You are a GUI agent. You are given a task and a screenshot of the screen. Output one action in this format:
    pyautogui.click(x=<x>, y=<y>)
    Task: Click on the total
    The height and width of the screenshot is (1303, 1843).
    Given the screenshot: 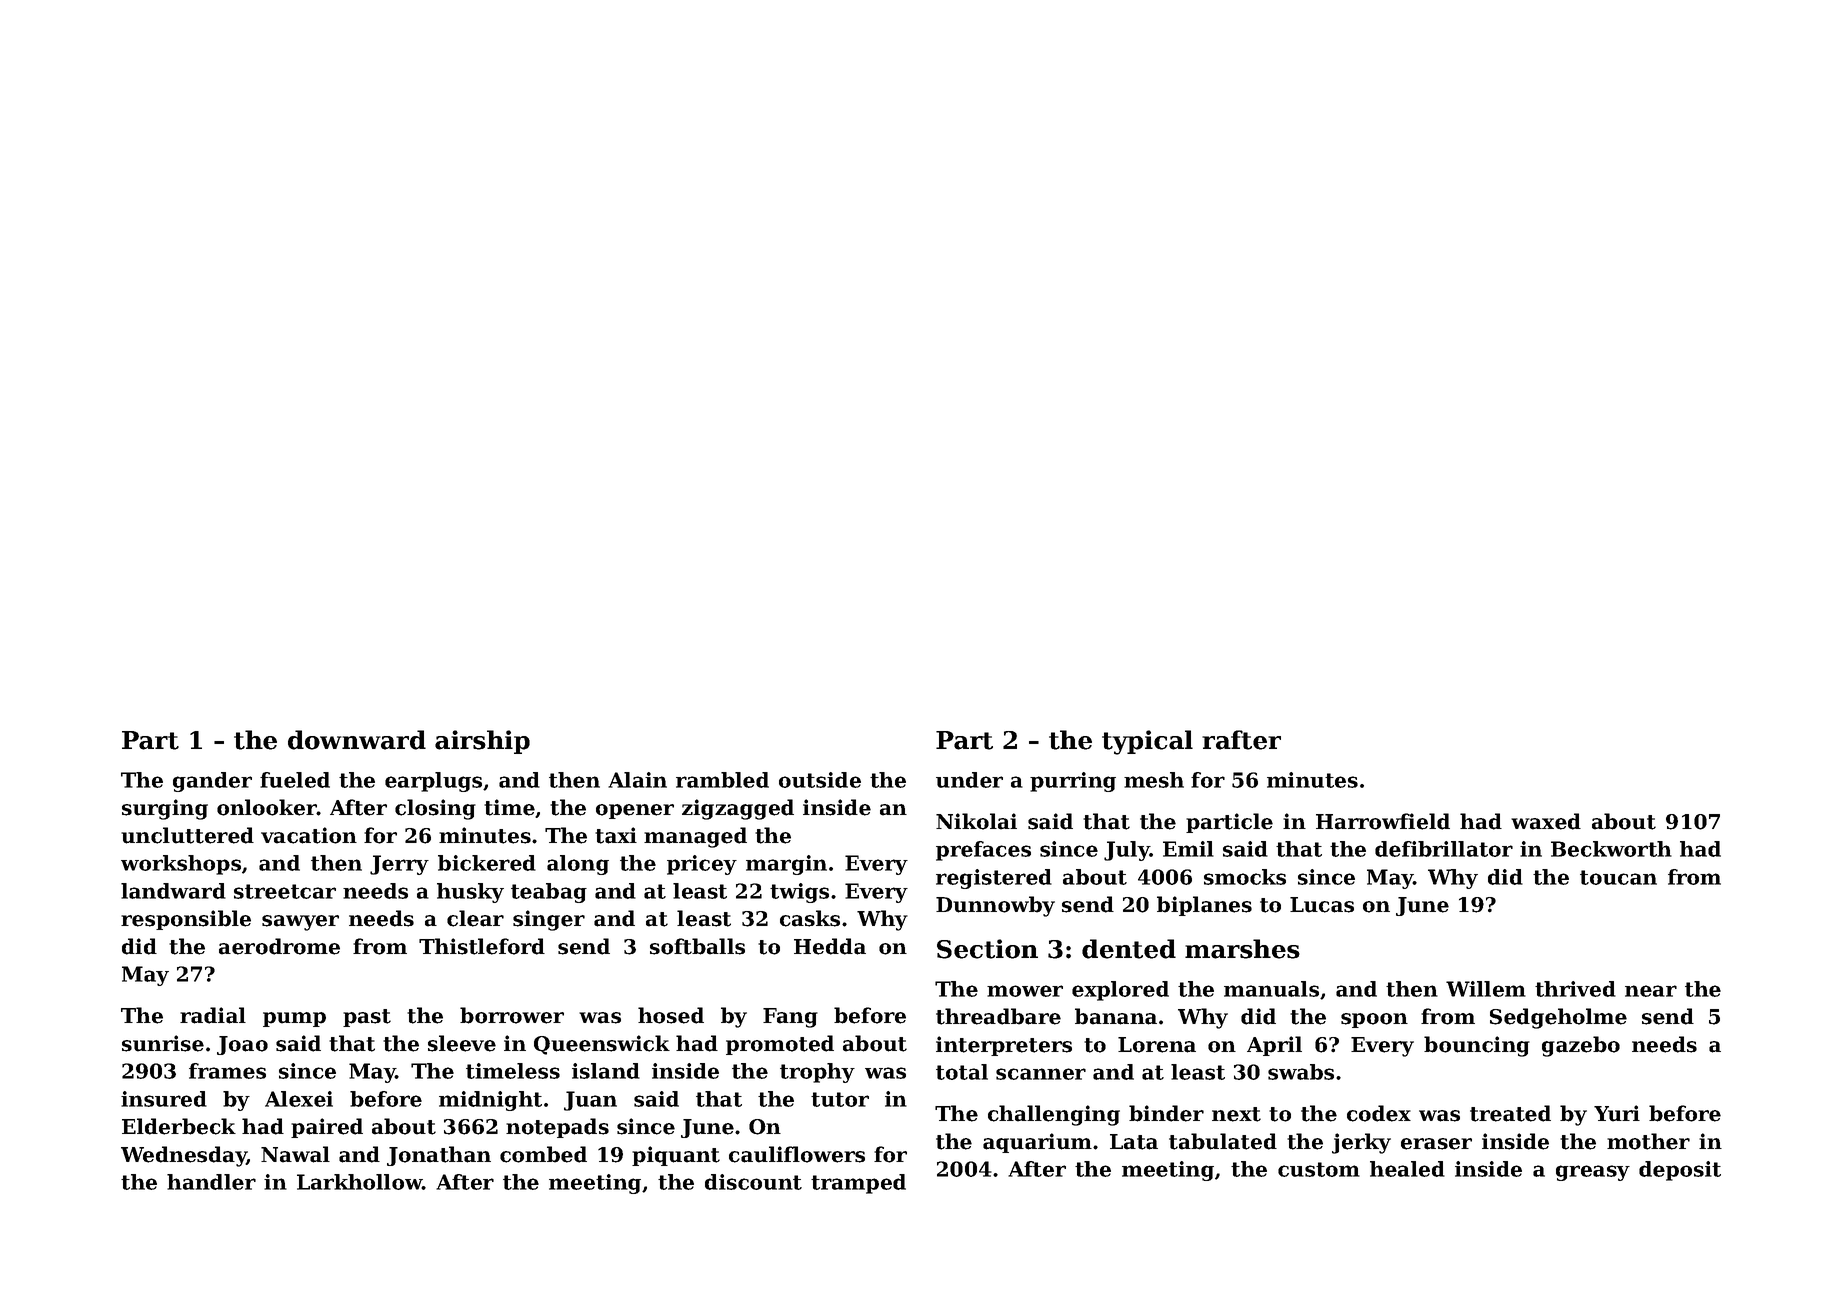 What is the action you would take?
    pyautogui.click(x=962, y=1072)
